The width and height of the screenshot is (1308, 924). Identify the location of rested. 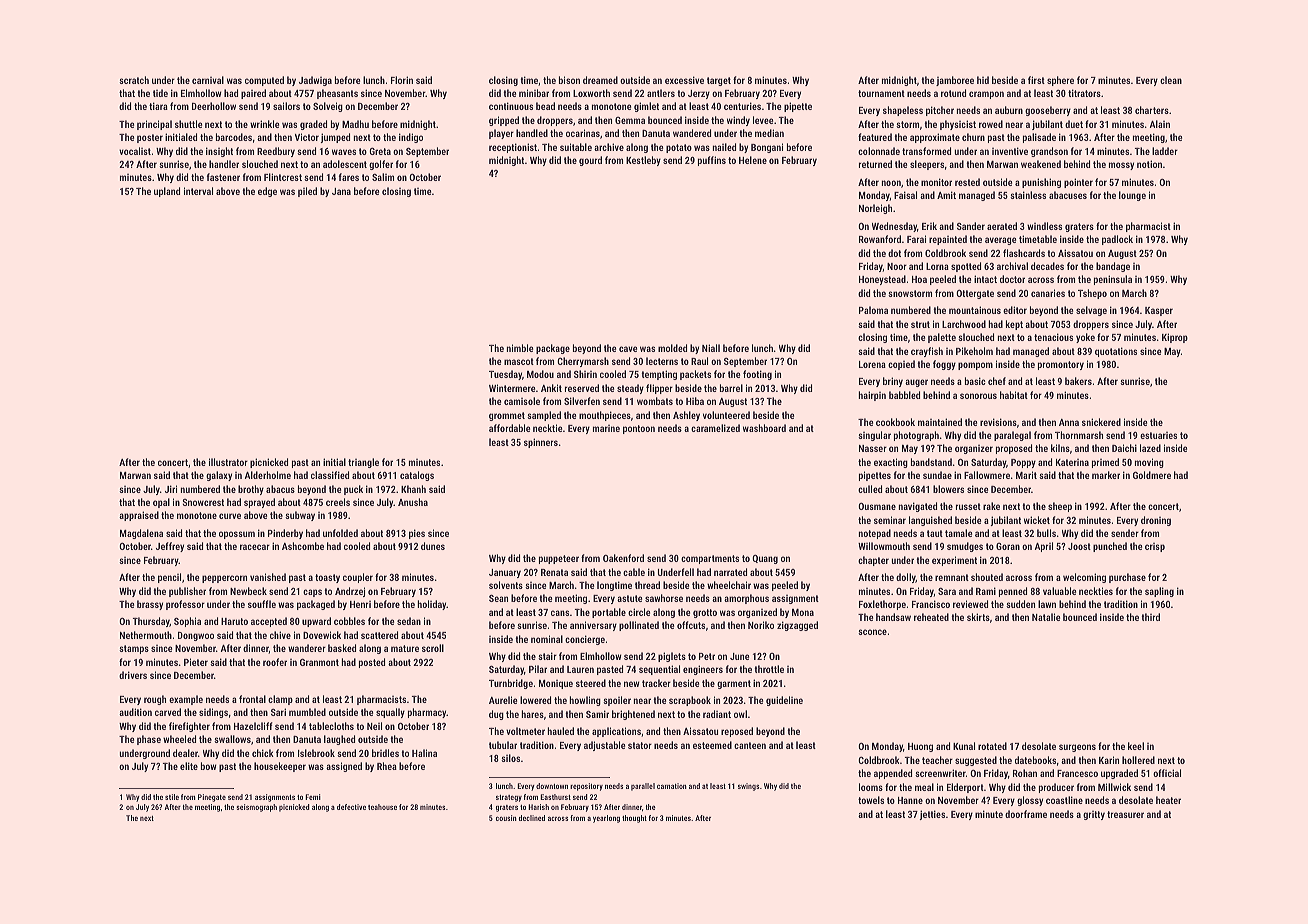
(967, 182).
